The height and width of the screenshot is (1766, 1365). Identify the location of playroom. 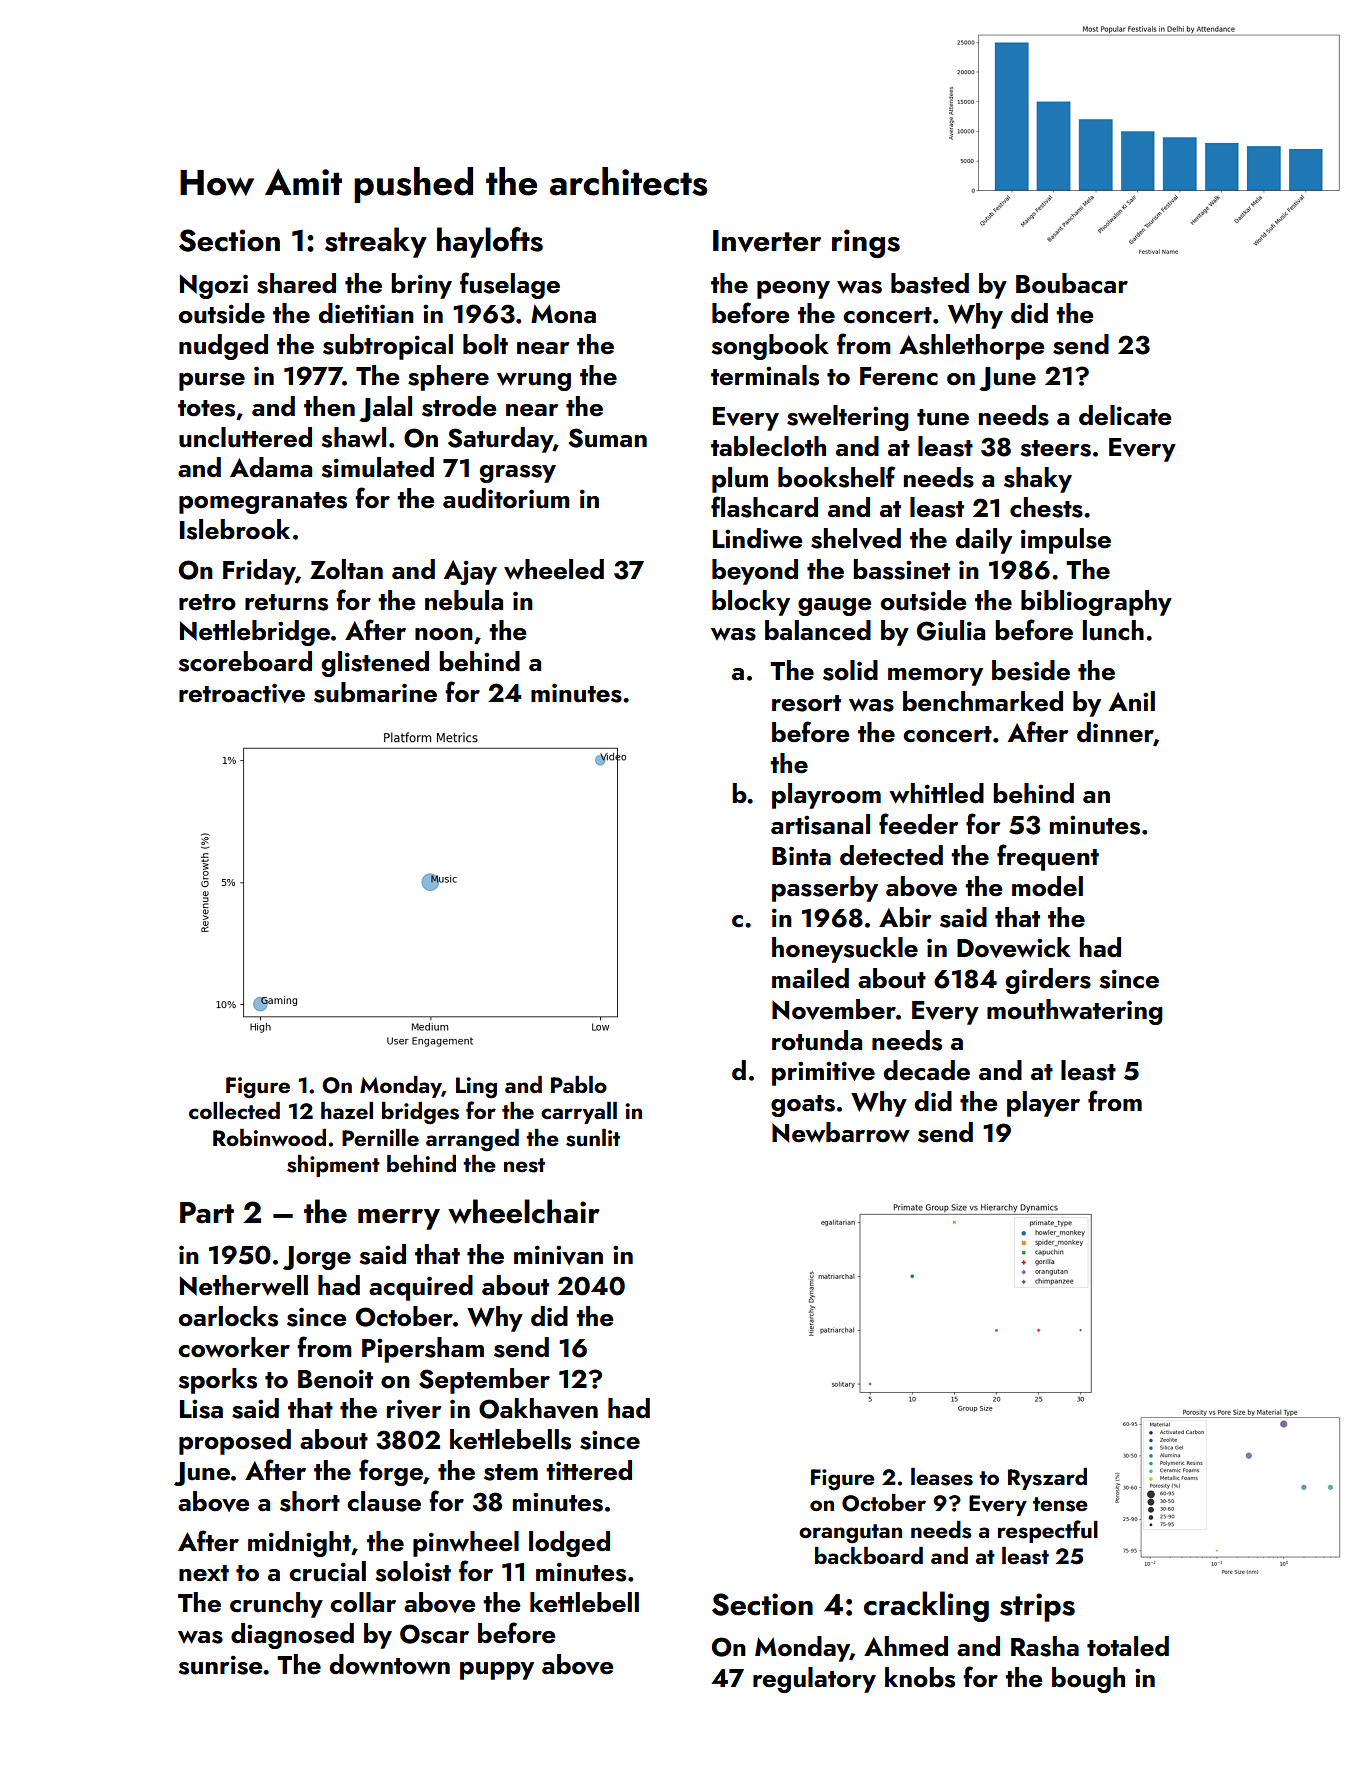
(826, 796).
